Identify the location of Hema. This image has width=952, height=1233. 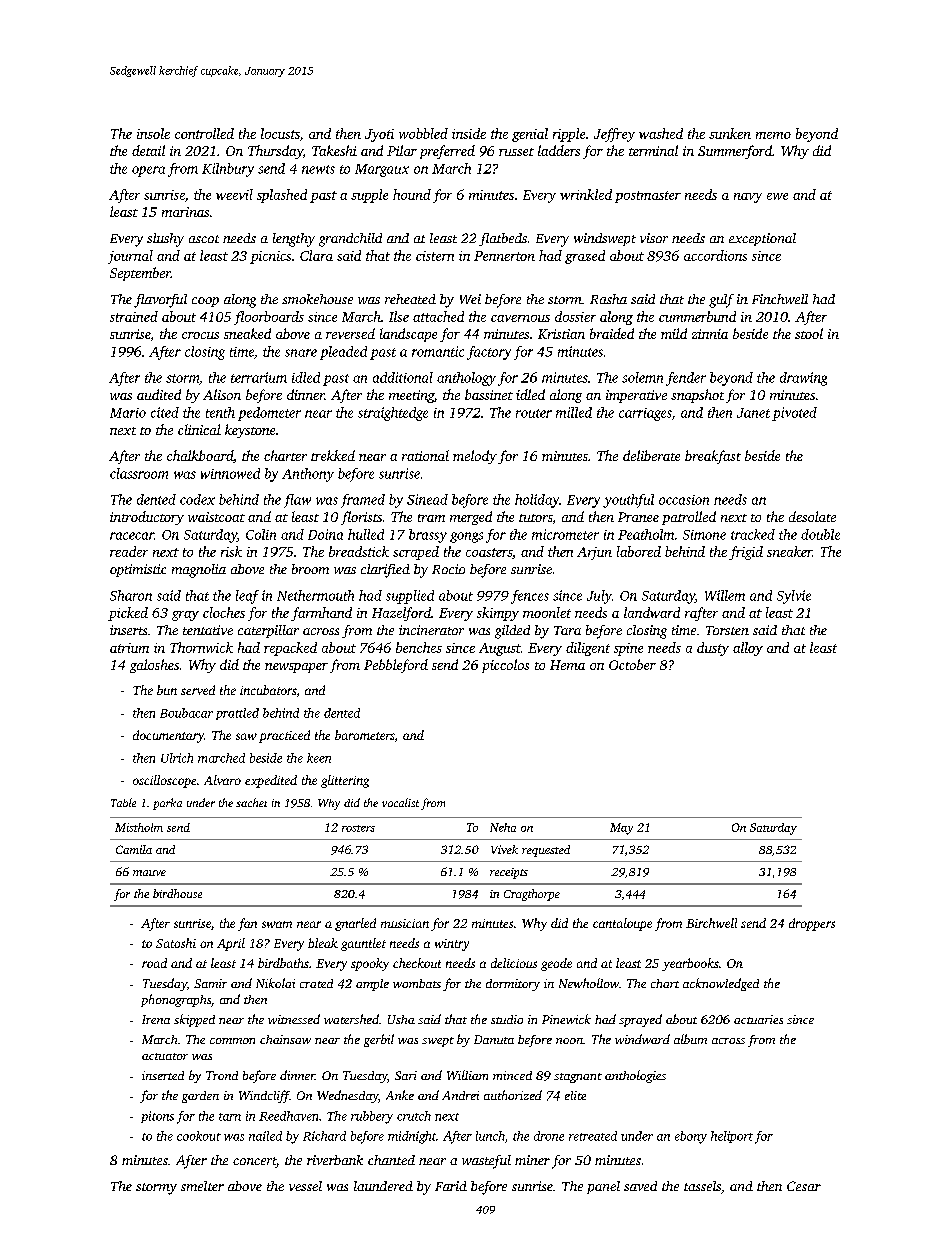
(567, 665).
